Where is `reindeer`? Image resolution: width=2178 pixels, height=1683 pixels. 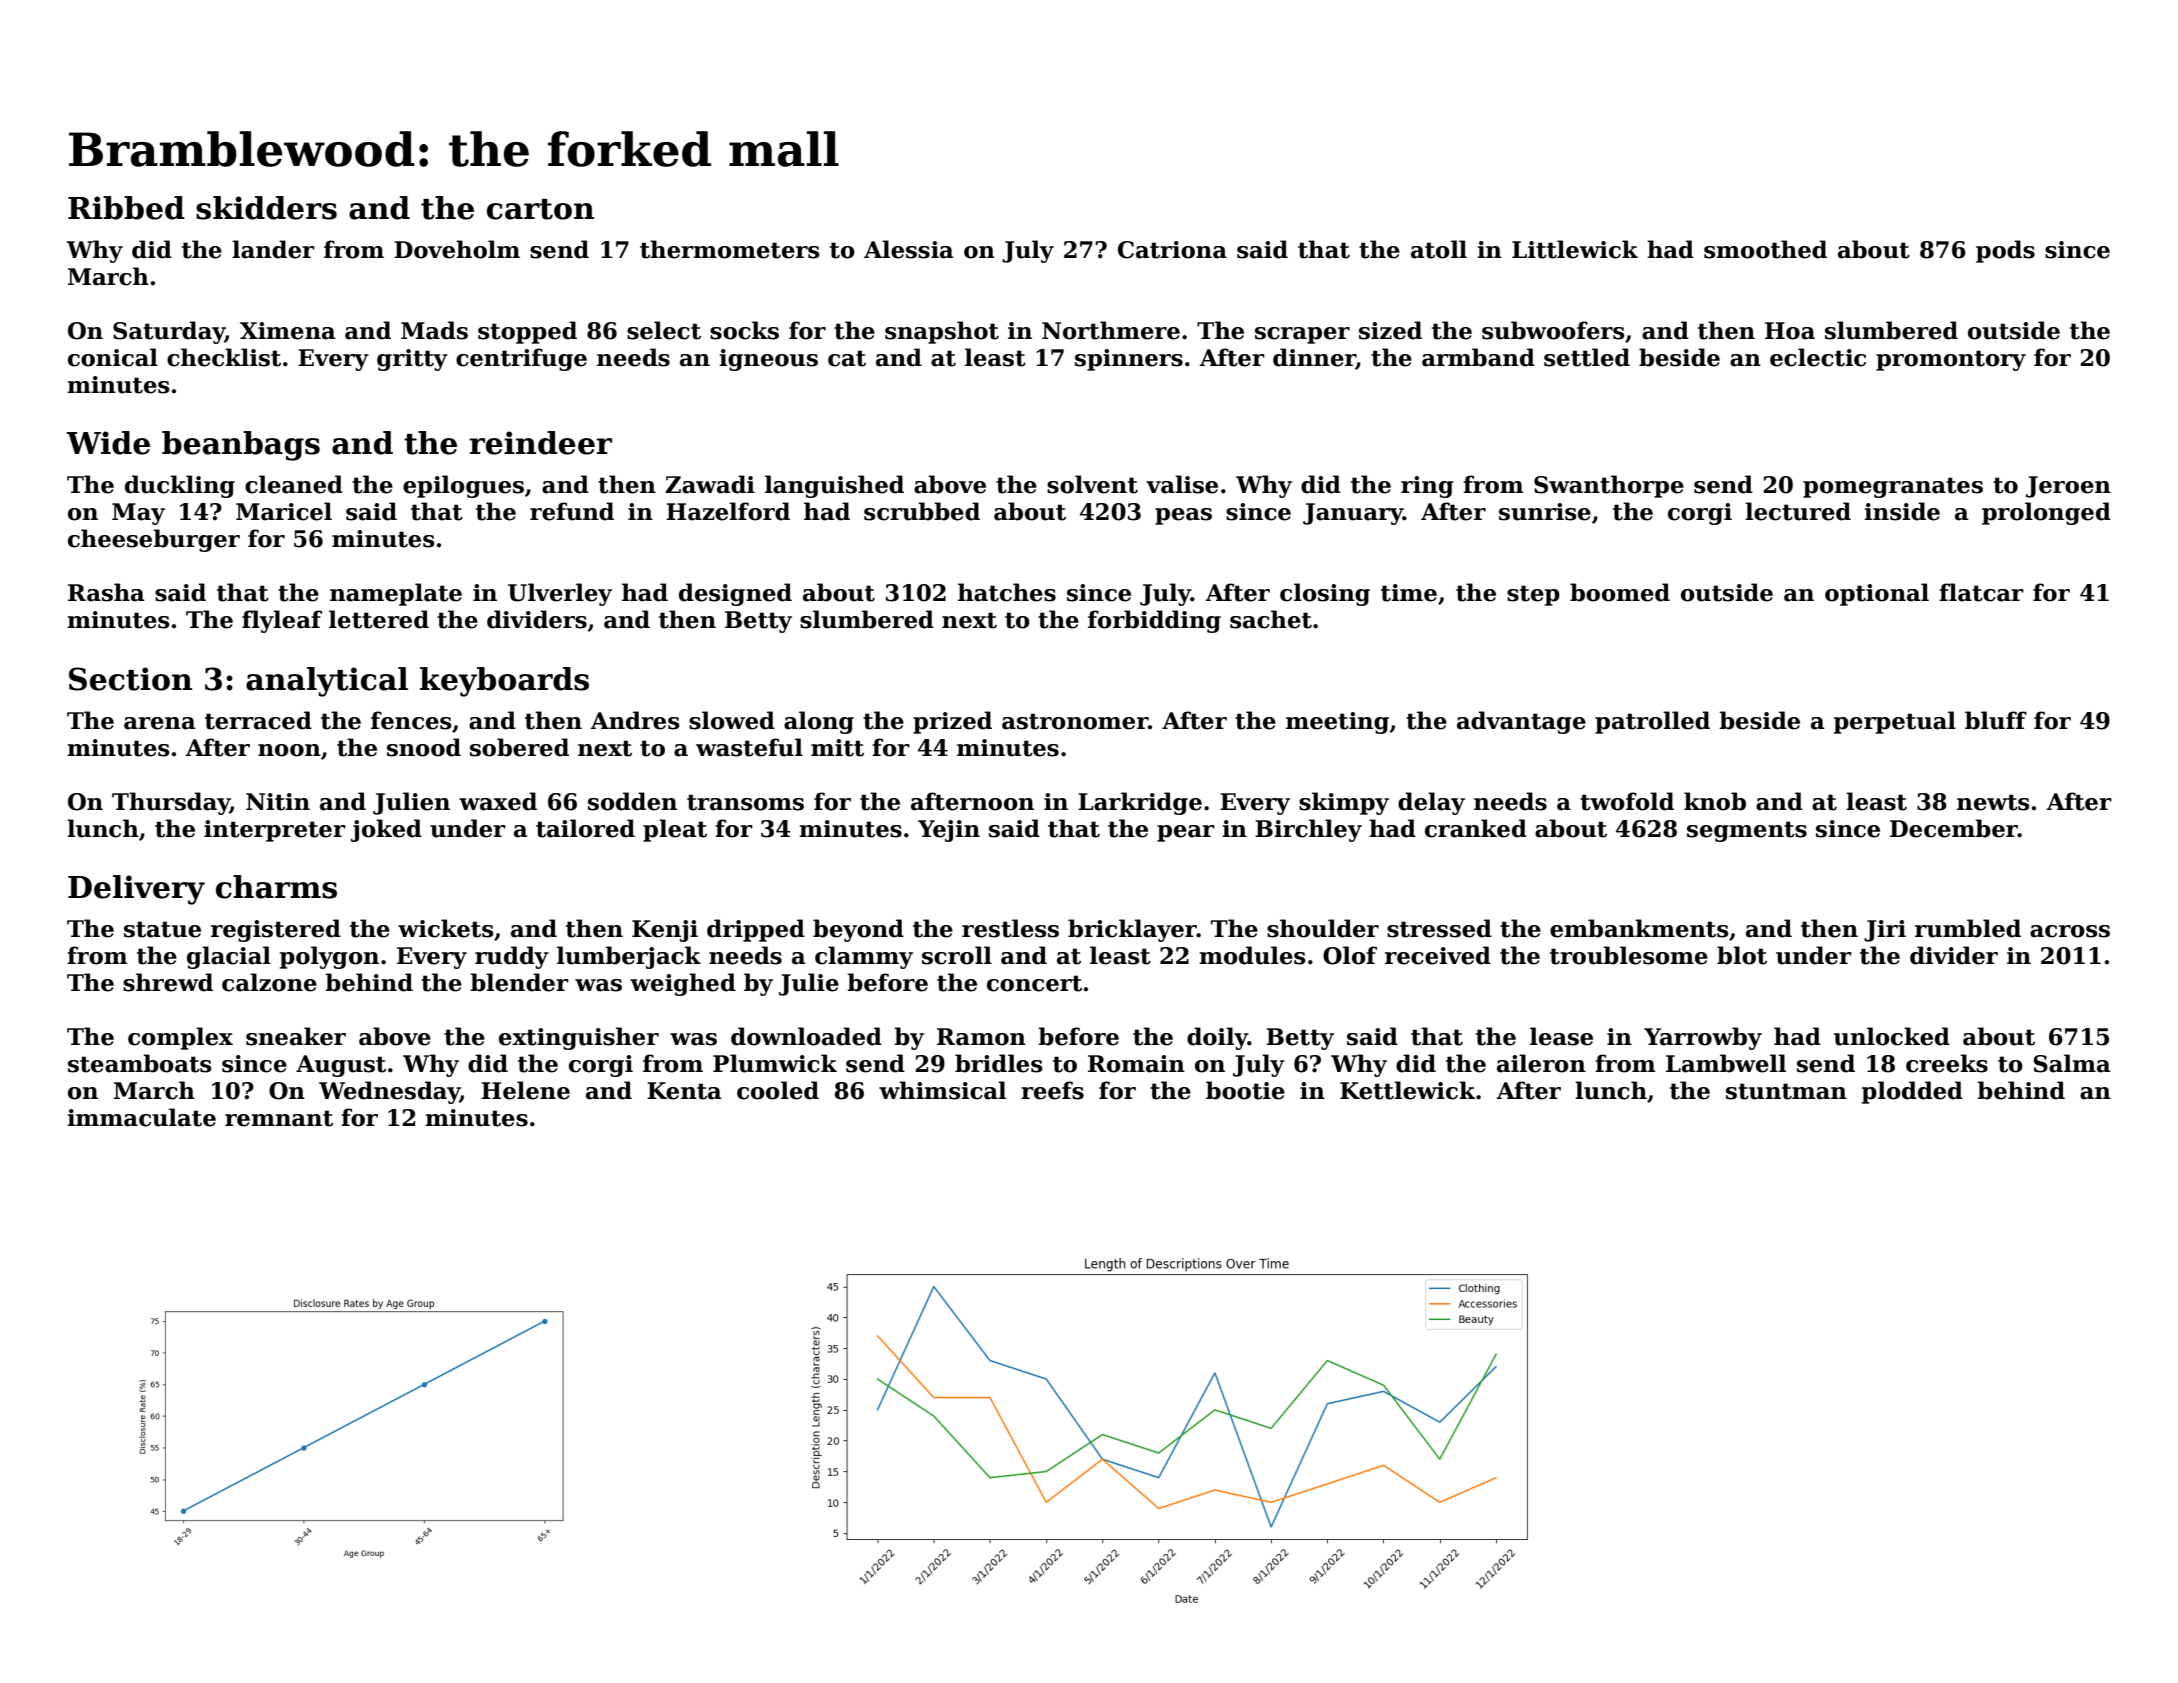 reindeer is located at coordinates (541, 443).
